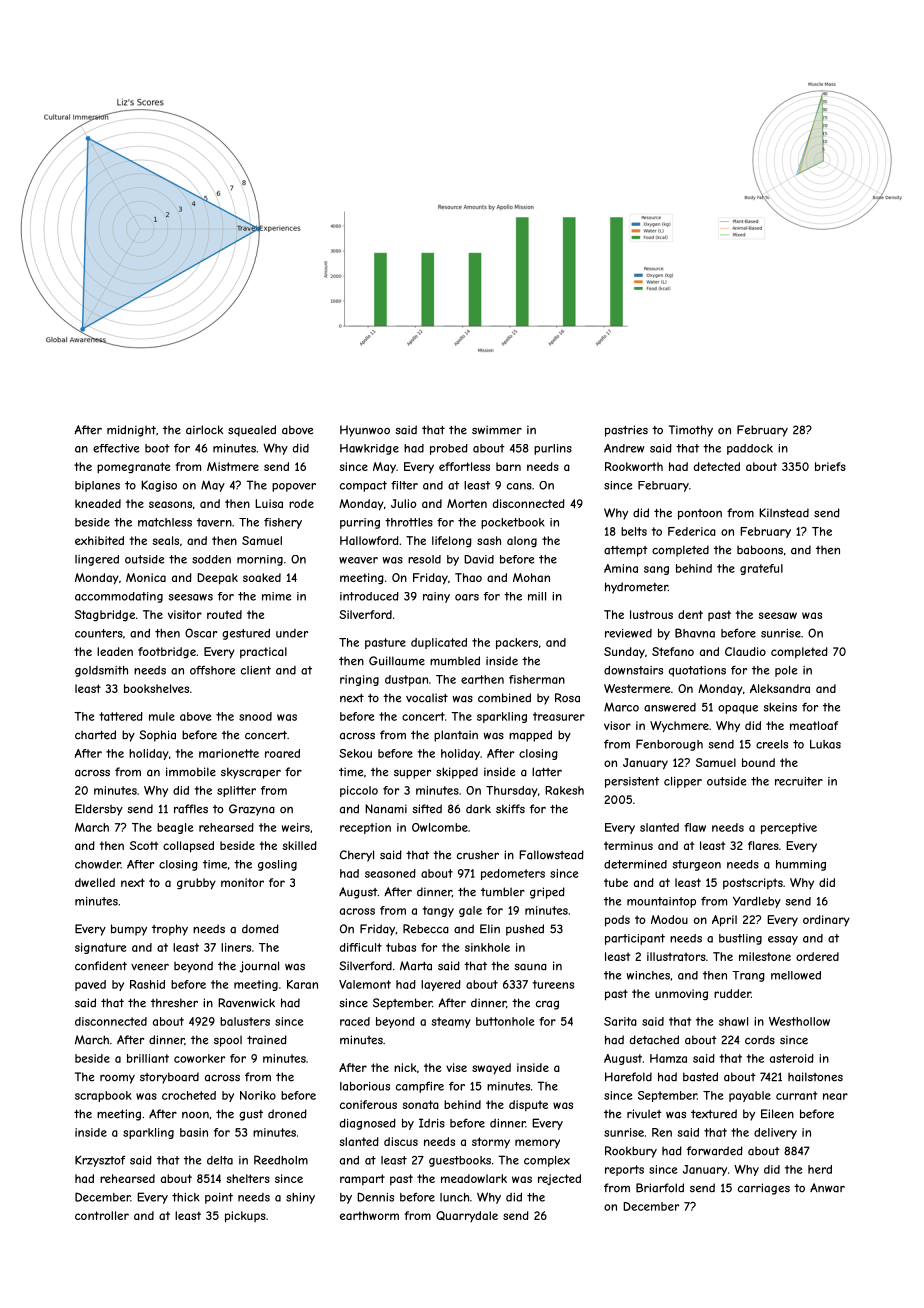 The width and height of the screenshot is (924, 1308). What do you see at coordinates (464, 466) in the screenshot?
I see `effortless` at bounding box center [464, 466].
